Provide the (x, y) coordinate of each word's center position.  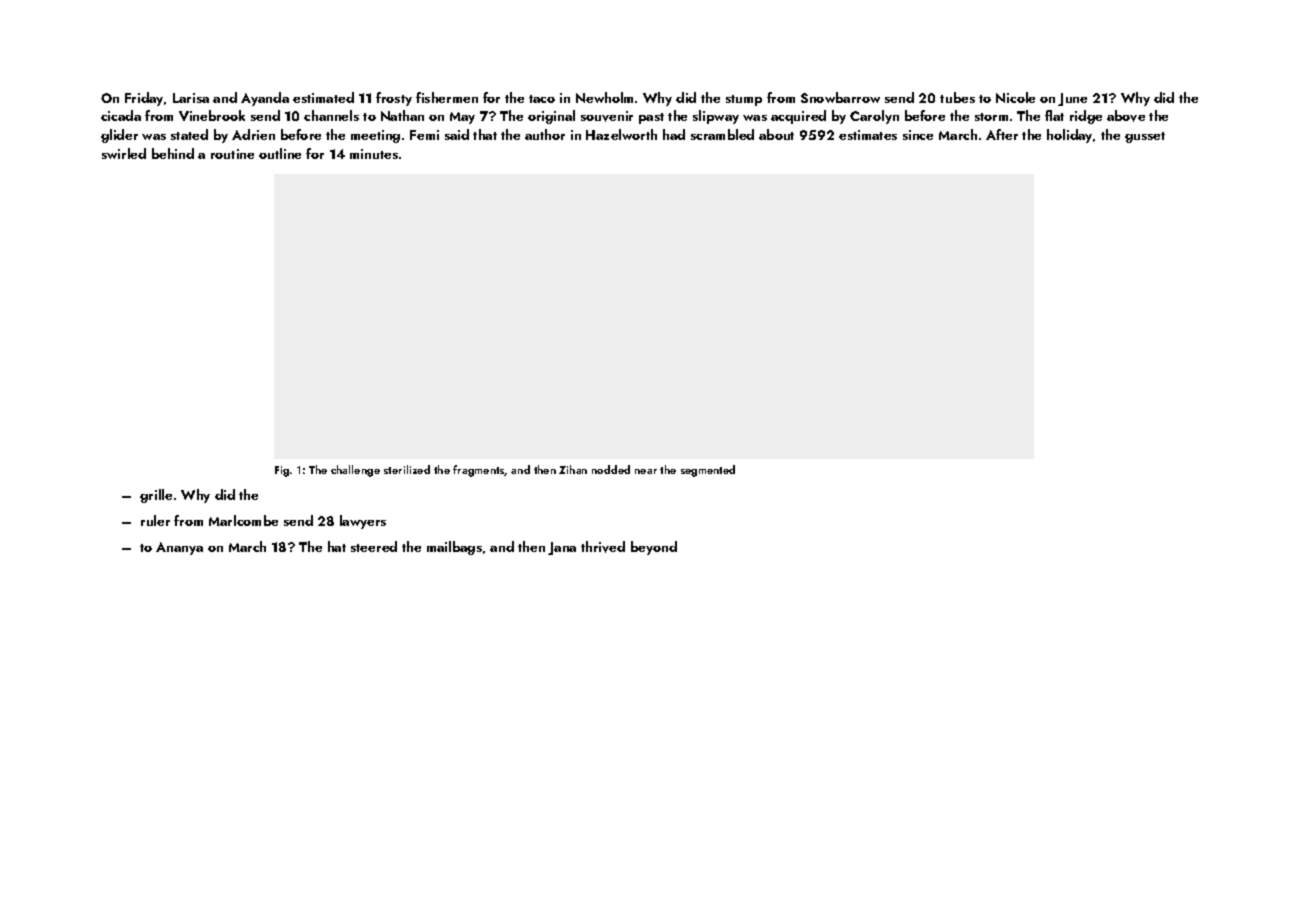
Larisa (191, 98)
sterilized (407, 469)
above (1126, 116)
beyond (654, 548)
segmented (708, 471)
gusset (1145, 137)
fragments (479, 471)
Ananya (179, 548)
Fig (282, 471)
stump (744, 100)
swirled (124, 153)
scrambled (722, 134)
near (646, 471)
